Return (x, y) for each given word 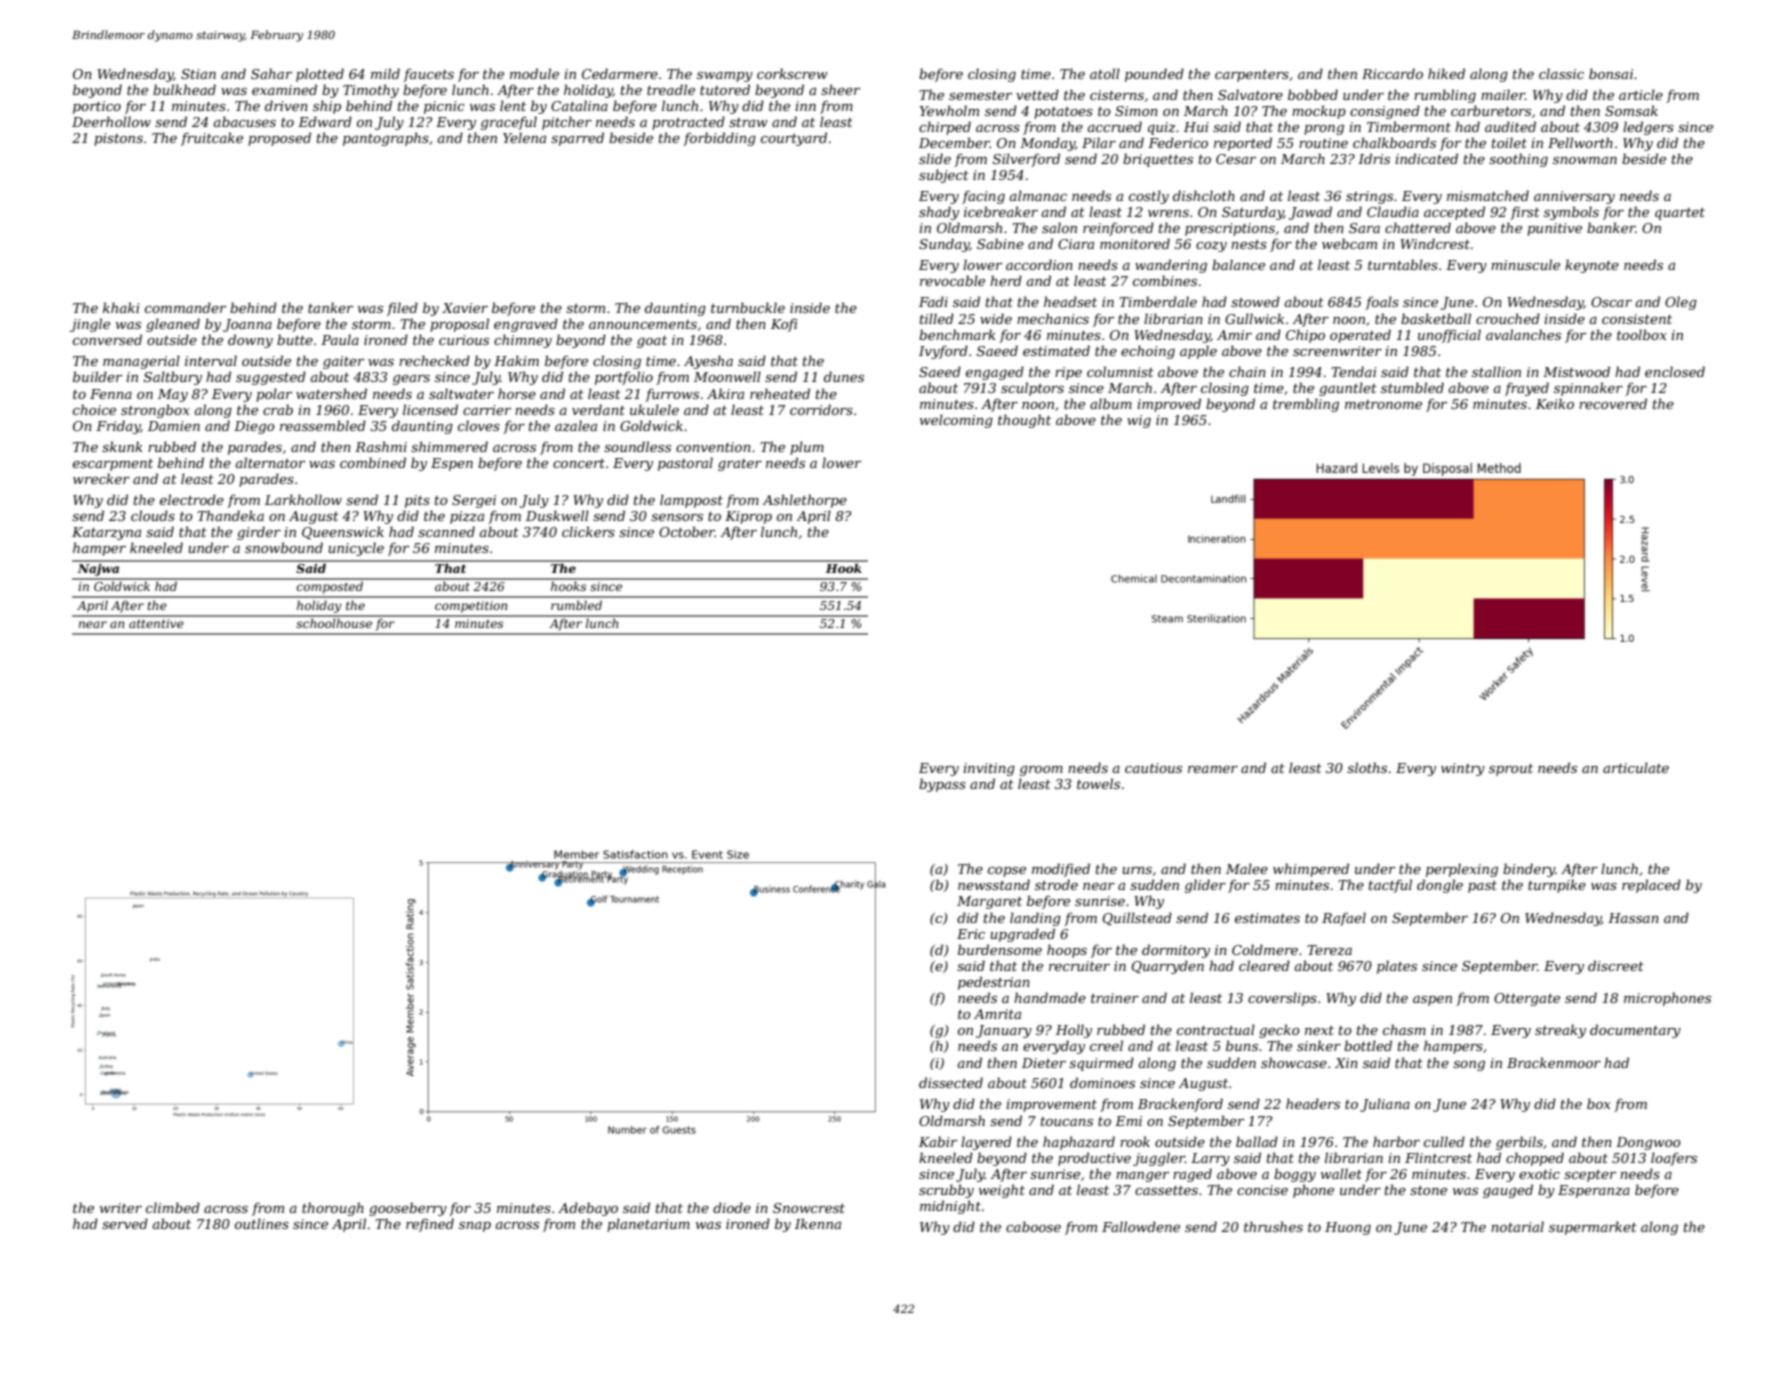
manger (1142, 1177)
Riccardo (1392, 73)
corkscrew (792, 73)
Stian (198, 74)
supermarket (1593, 1228)
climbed (173, 1207)
